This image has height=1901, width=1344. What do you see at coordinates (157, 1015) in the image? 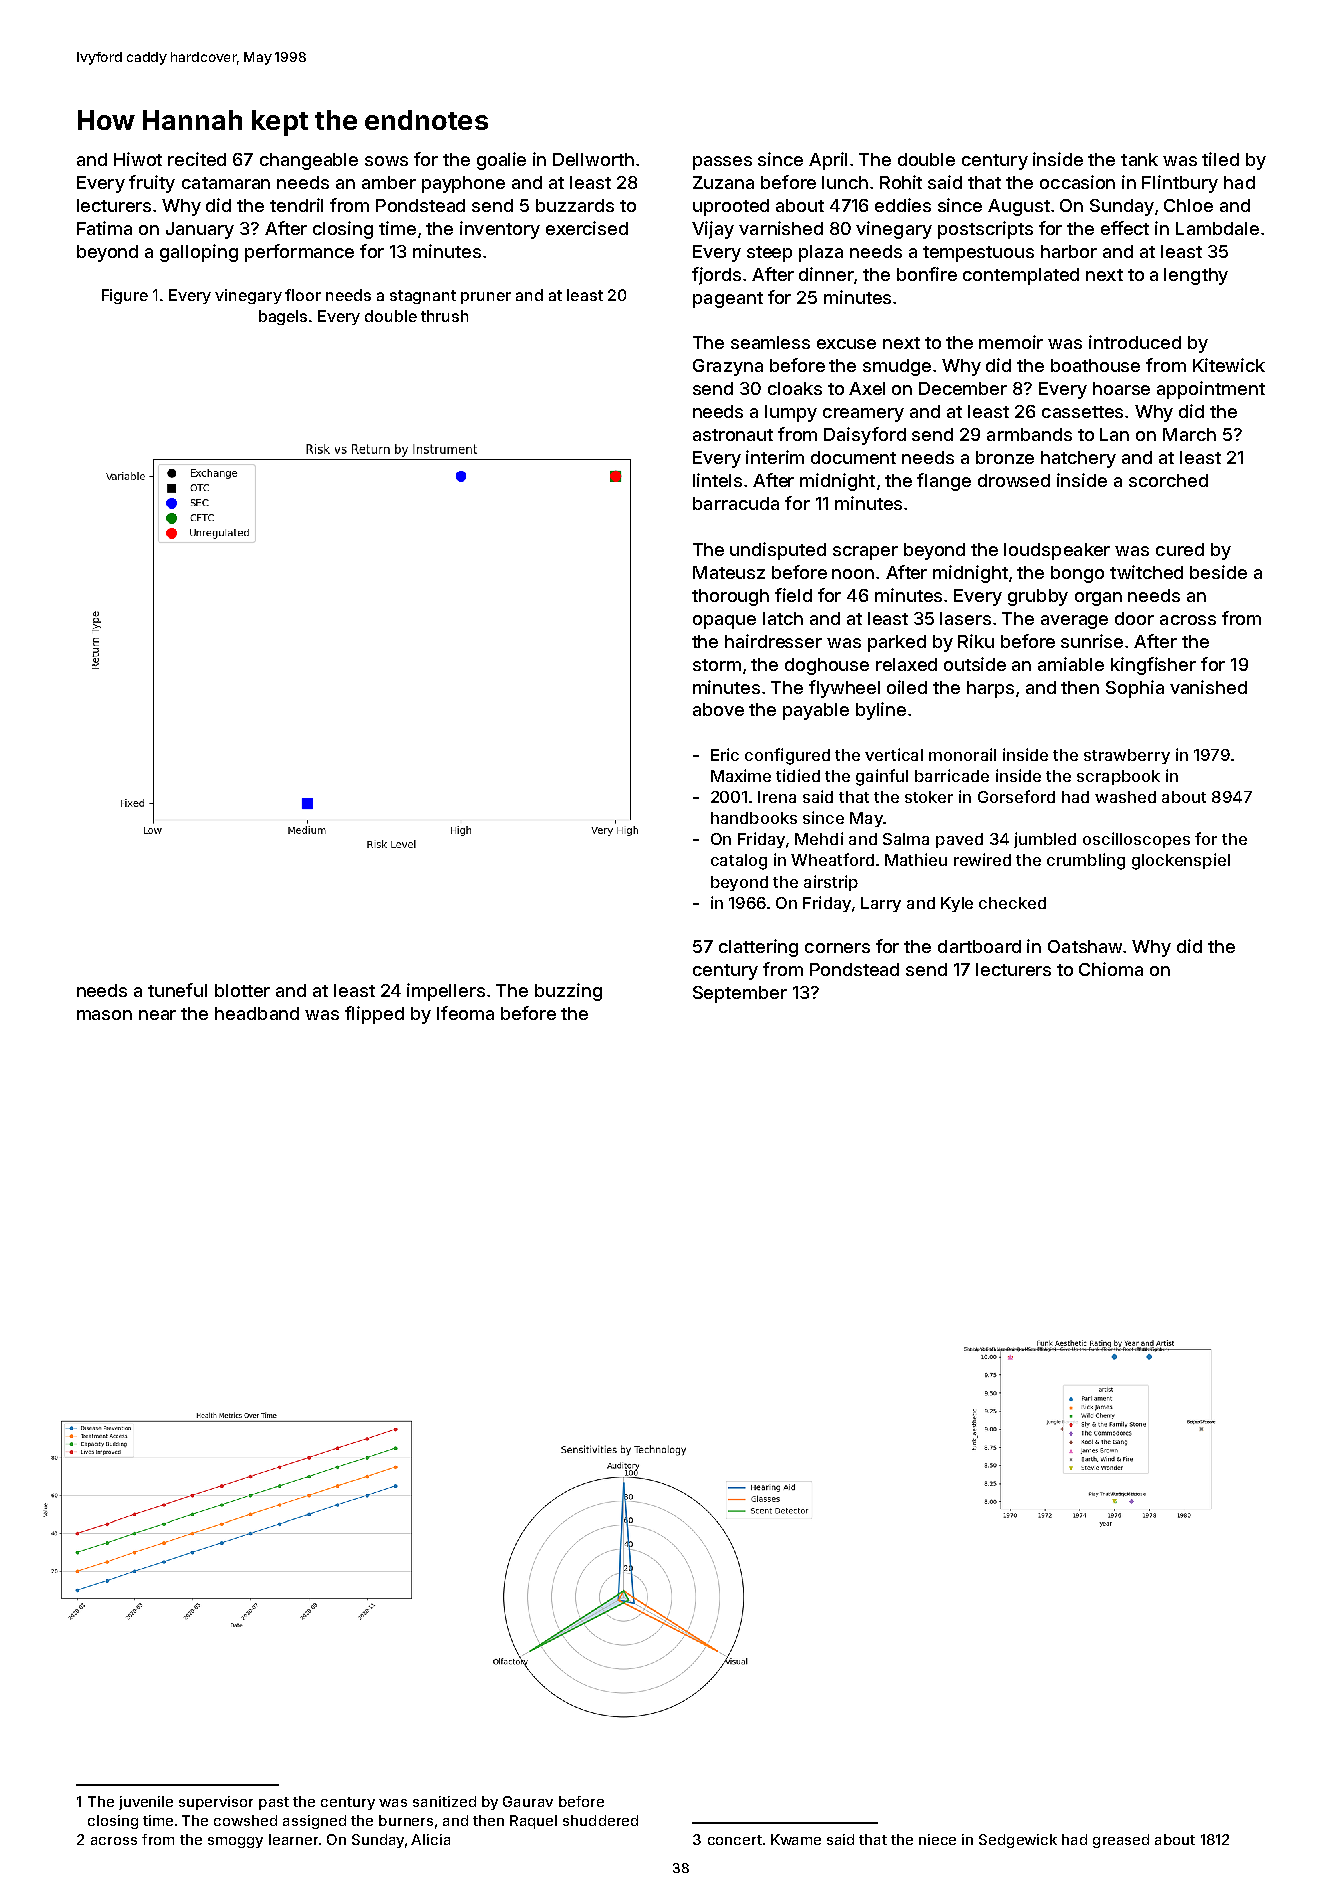
I see `near` at bounding box center [157, 1015].
